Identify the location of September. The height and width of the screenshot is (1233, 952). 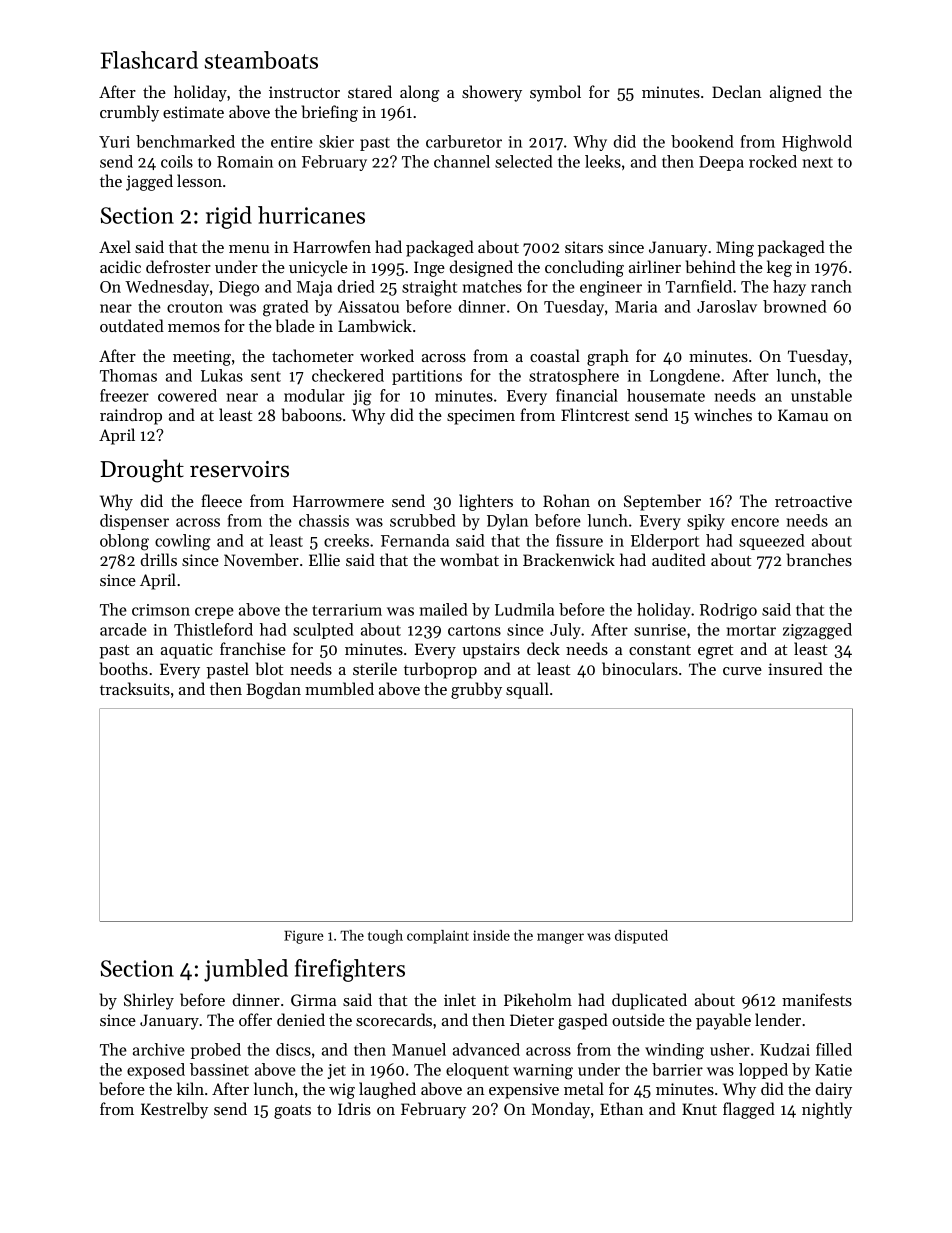
(662, 502).
